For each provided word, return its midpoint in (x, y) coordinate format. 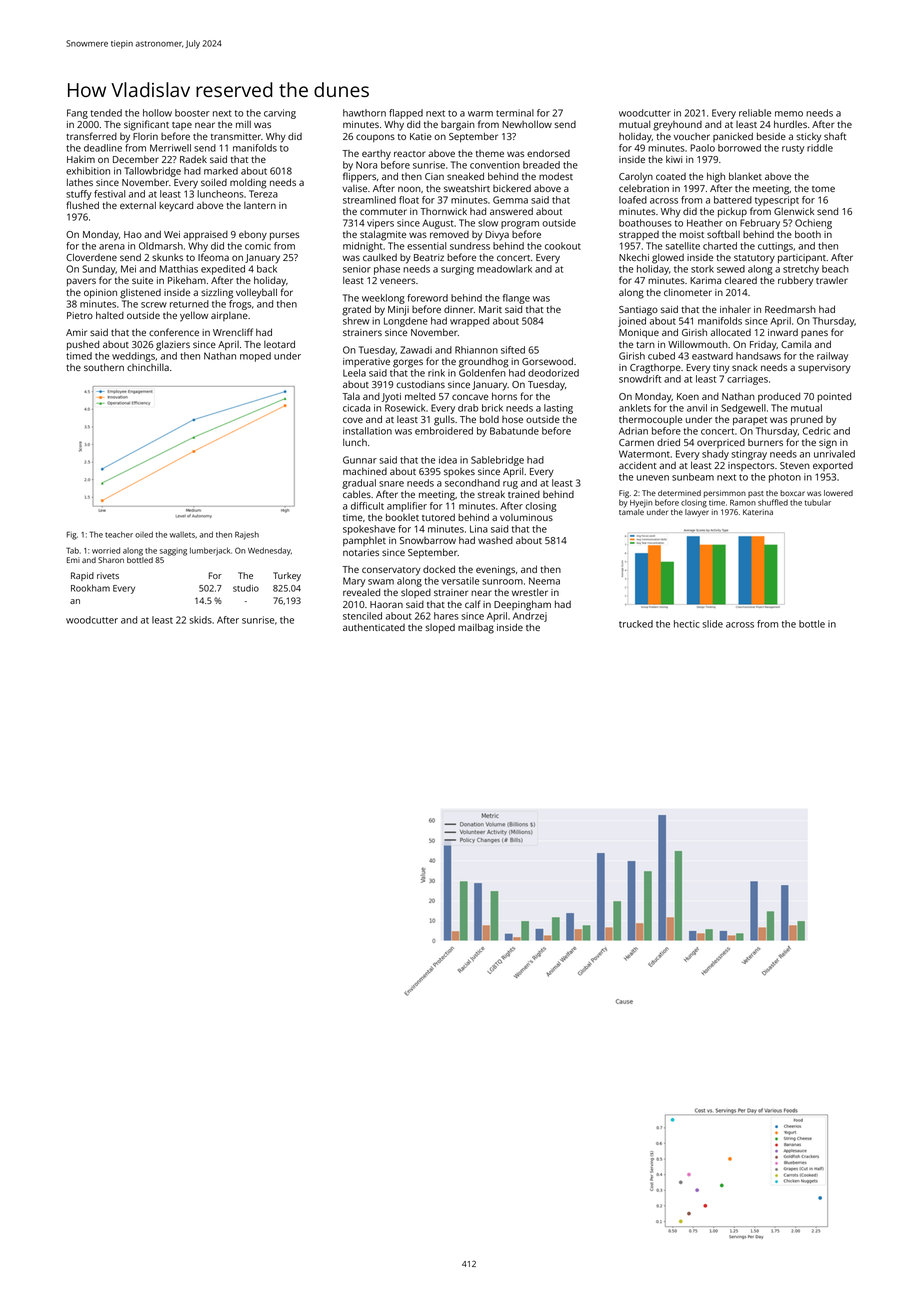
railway (832, 357)
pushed (83, 345)
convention (495, 165)
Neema (544, 581)
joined (632, 322)
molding (248, 183)
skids (200, 620)
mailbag (476, 628)
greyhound (677, 126)
